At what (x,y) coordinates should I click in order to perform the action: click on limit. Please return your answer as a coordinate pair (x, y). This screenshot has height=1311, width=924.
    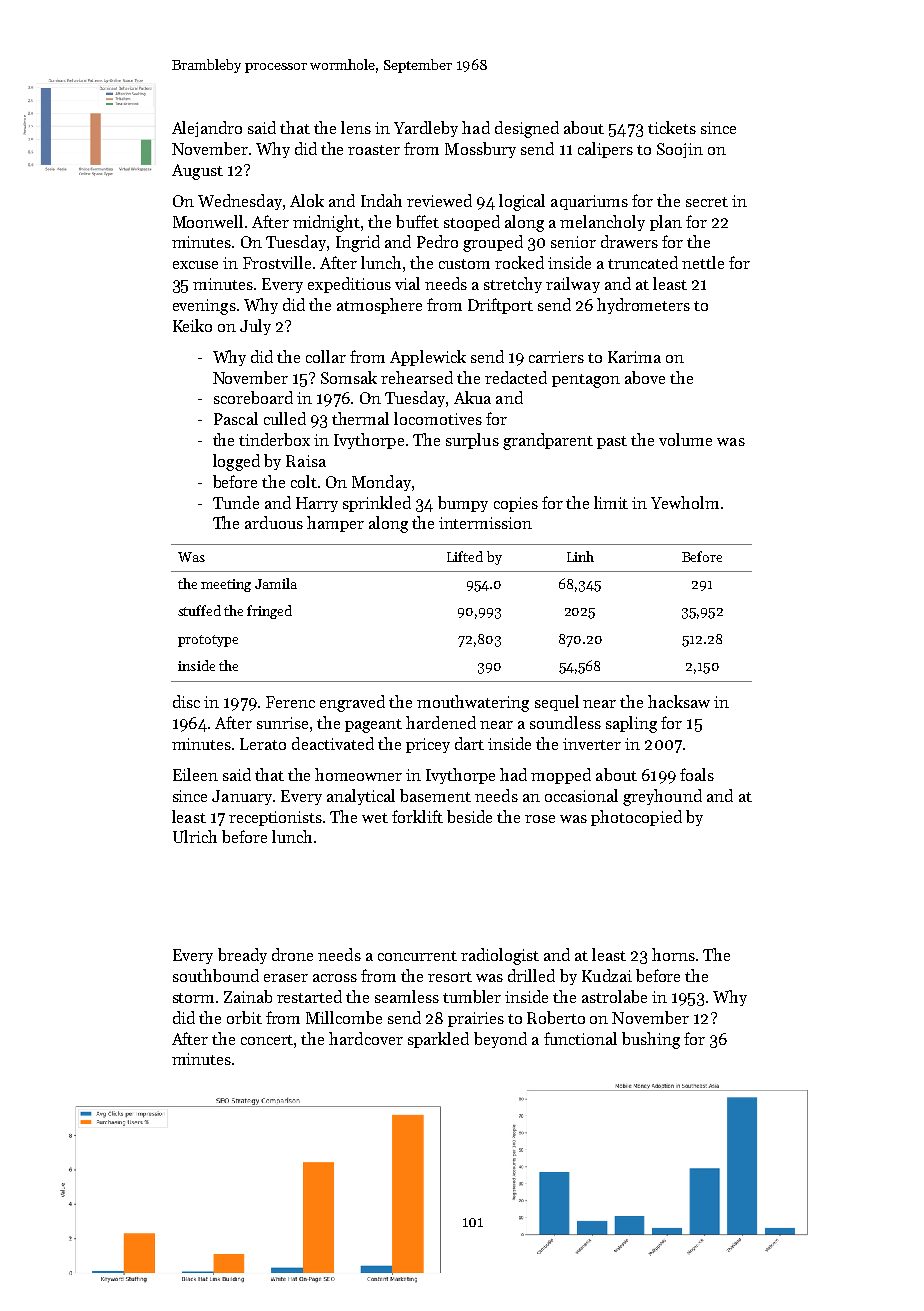
    Looking at the image, I should click on (611, 502).
